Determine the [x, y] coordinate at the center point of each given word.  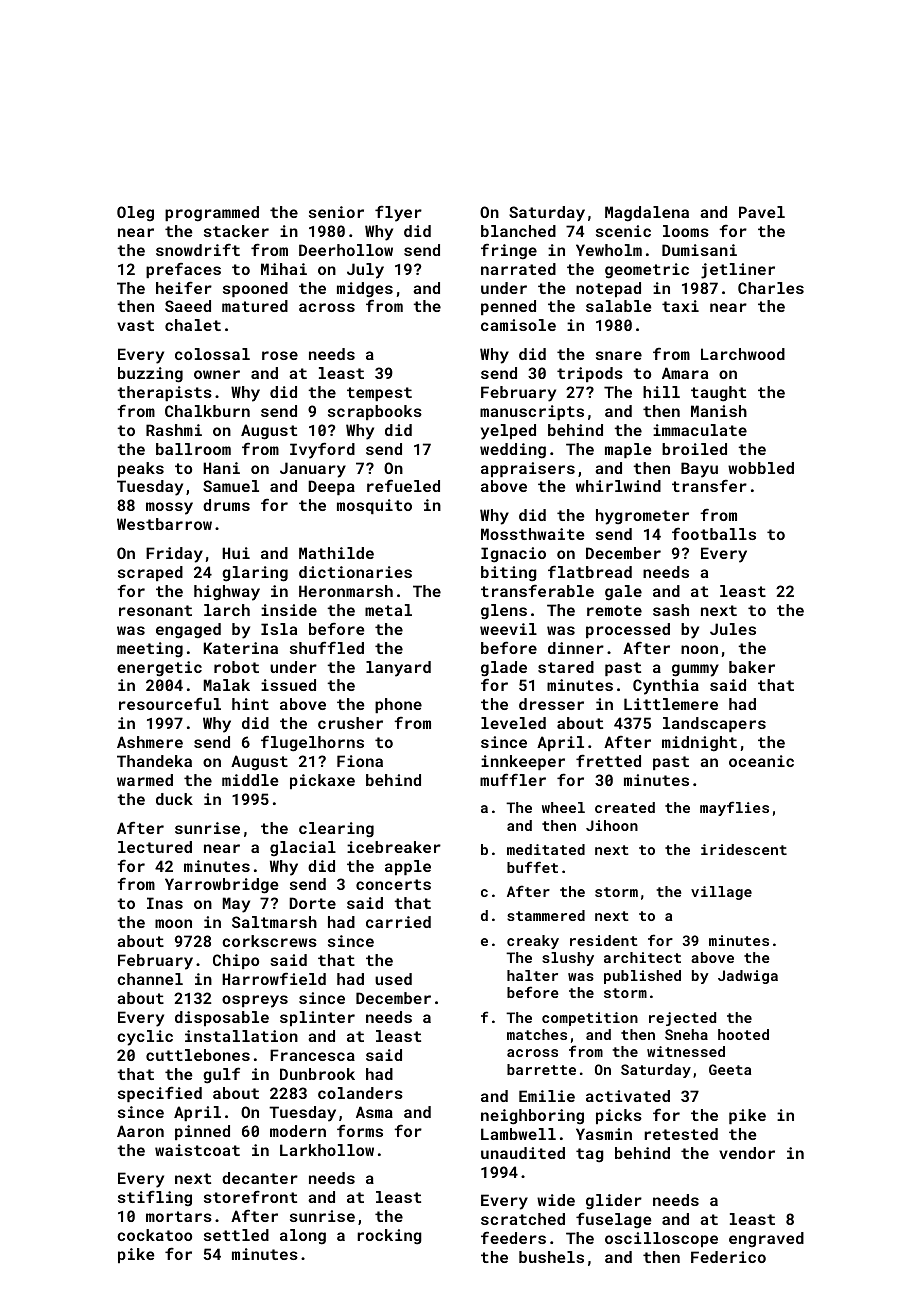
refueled [403, 485]
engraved [766, 1240]
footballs [714, 533]
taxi [680, 306]
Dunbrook [317, 1074]
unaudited [523, 1153]
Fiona [360, 761]
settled [236, 1235]
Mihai [284, 269]
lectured [155, 847]
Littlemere [671, 704]
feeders [513, 1237]
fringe [509, 251]
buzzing [150, 375]
